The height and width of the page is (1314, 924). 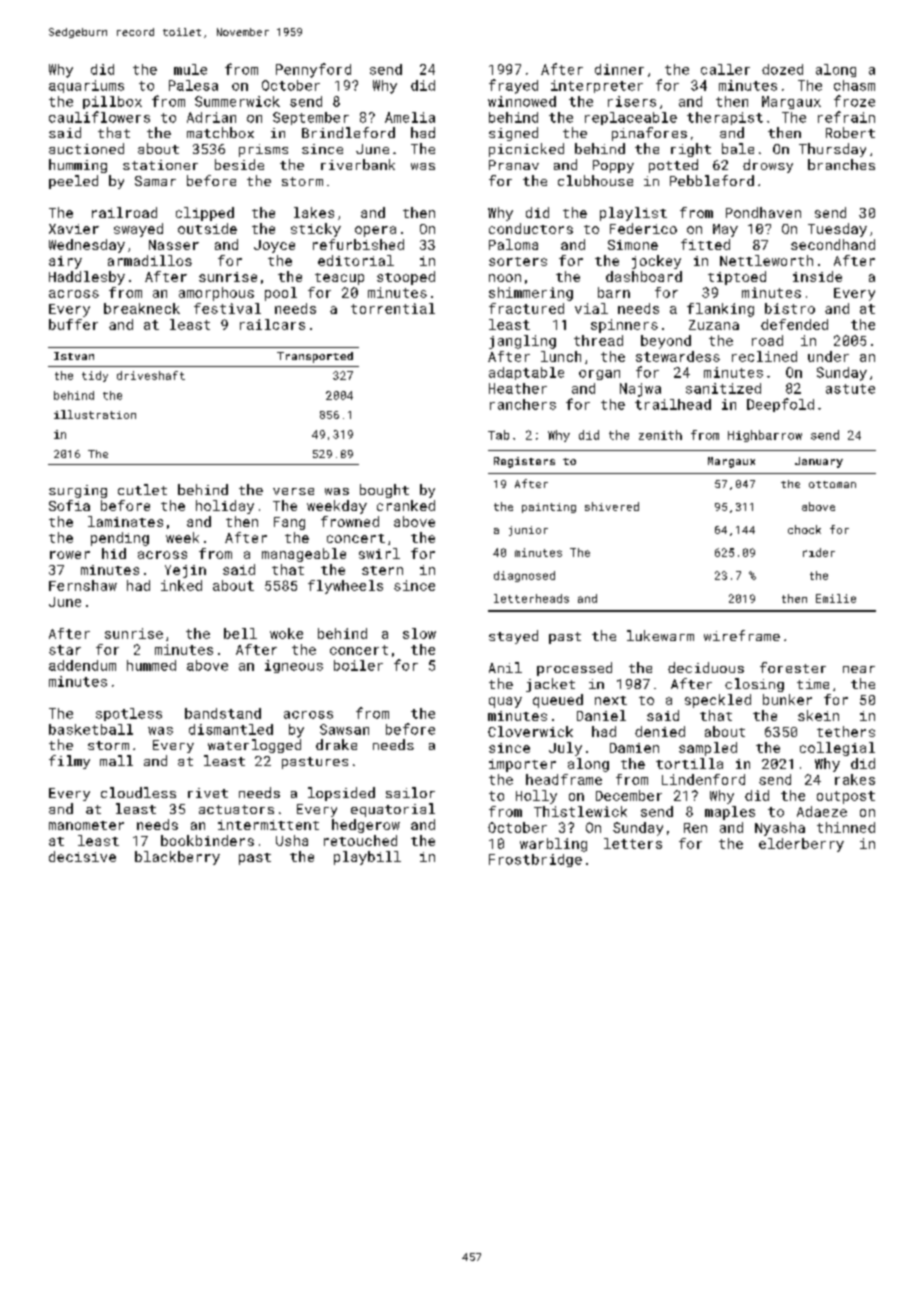 I want to click on junior, so click(x=528, y=531).
